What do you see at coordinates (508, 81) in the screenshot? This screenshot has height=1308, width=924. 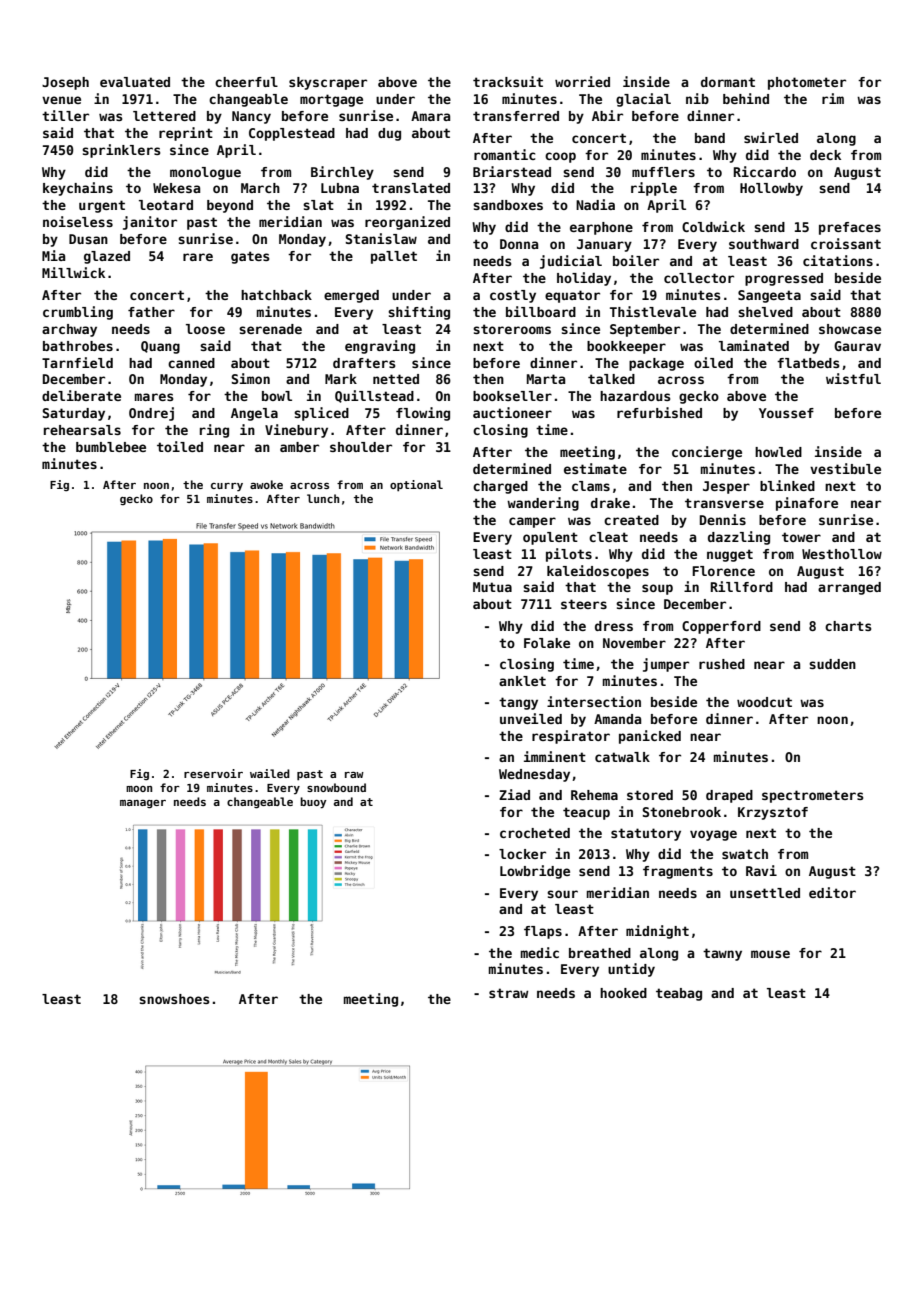 I see `tracksuit` at bounding box center [508, 81].
